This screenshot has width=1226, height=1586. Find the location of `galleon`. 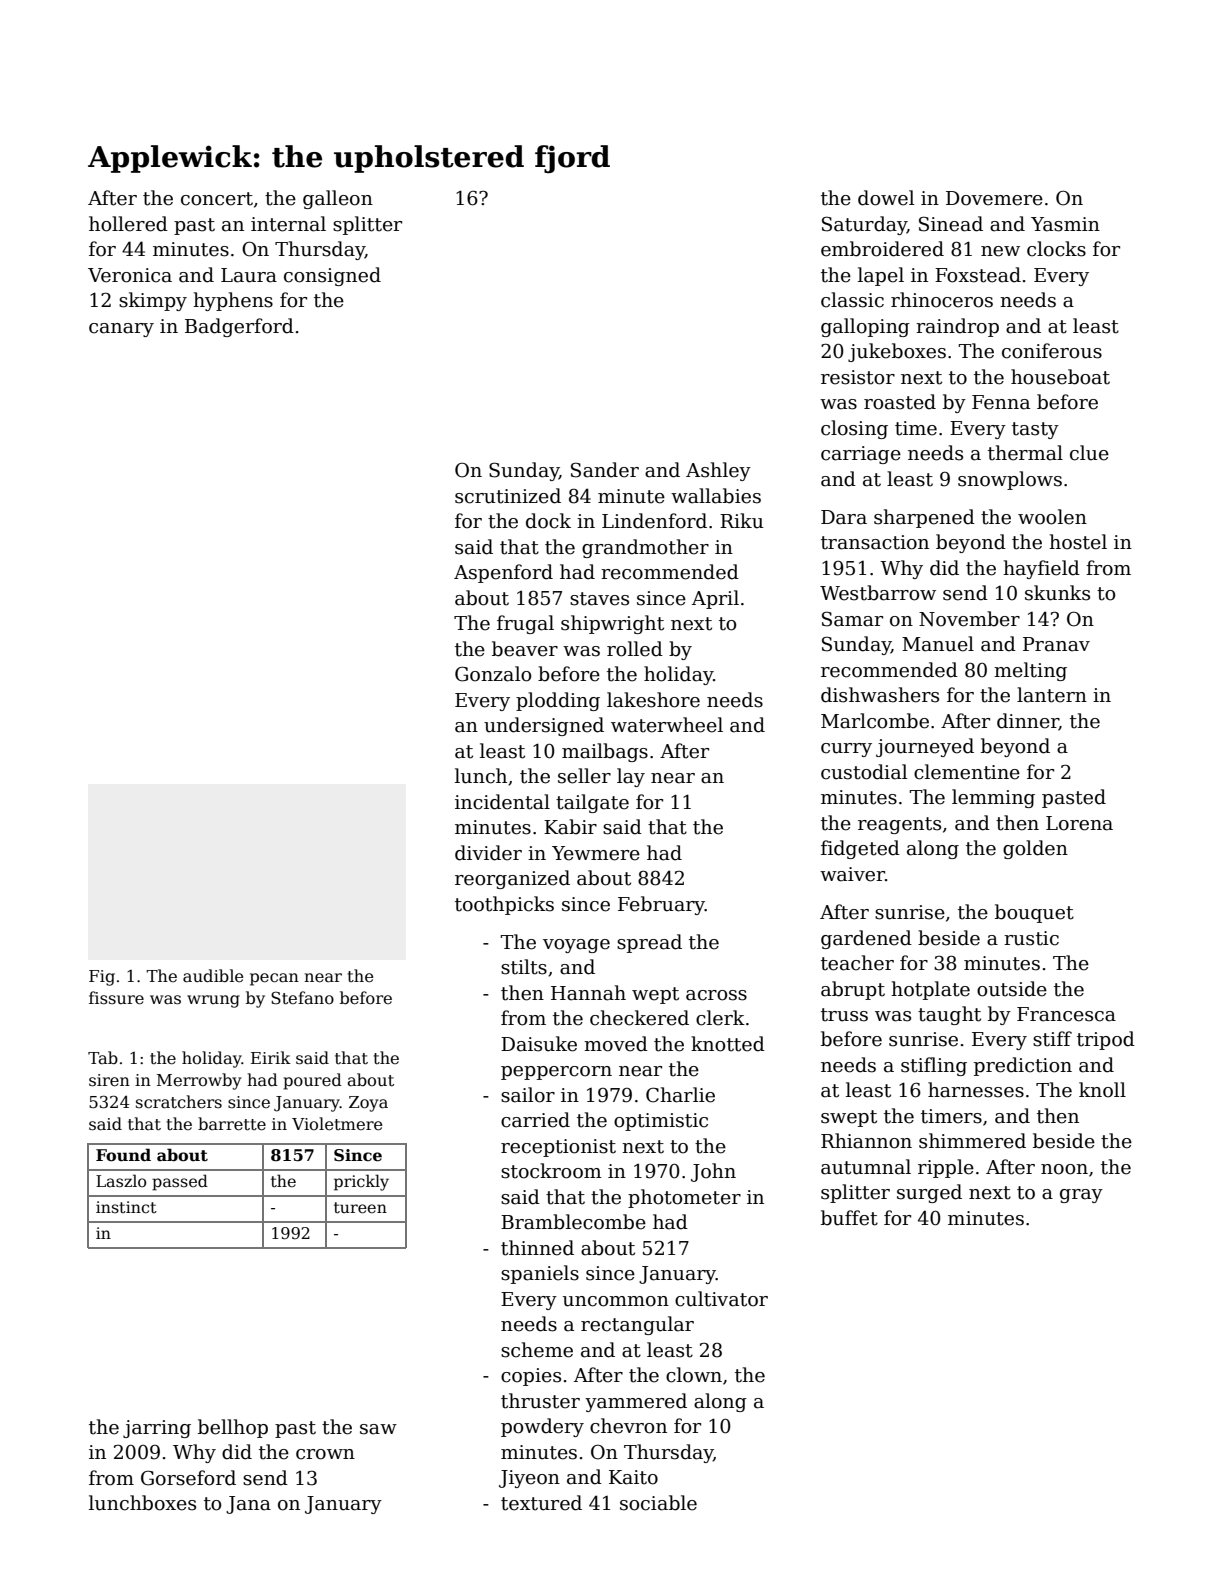

galleon is located at coordinates (338, 199).
